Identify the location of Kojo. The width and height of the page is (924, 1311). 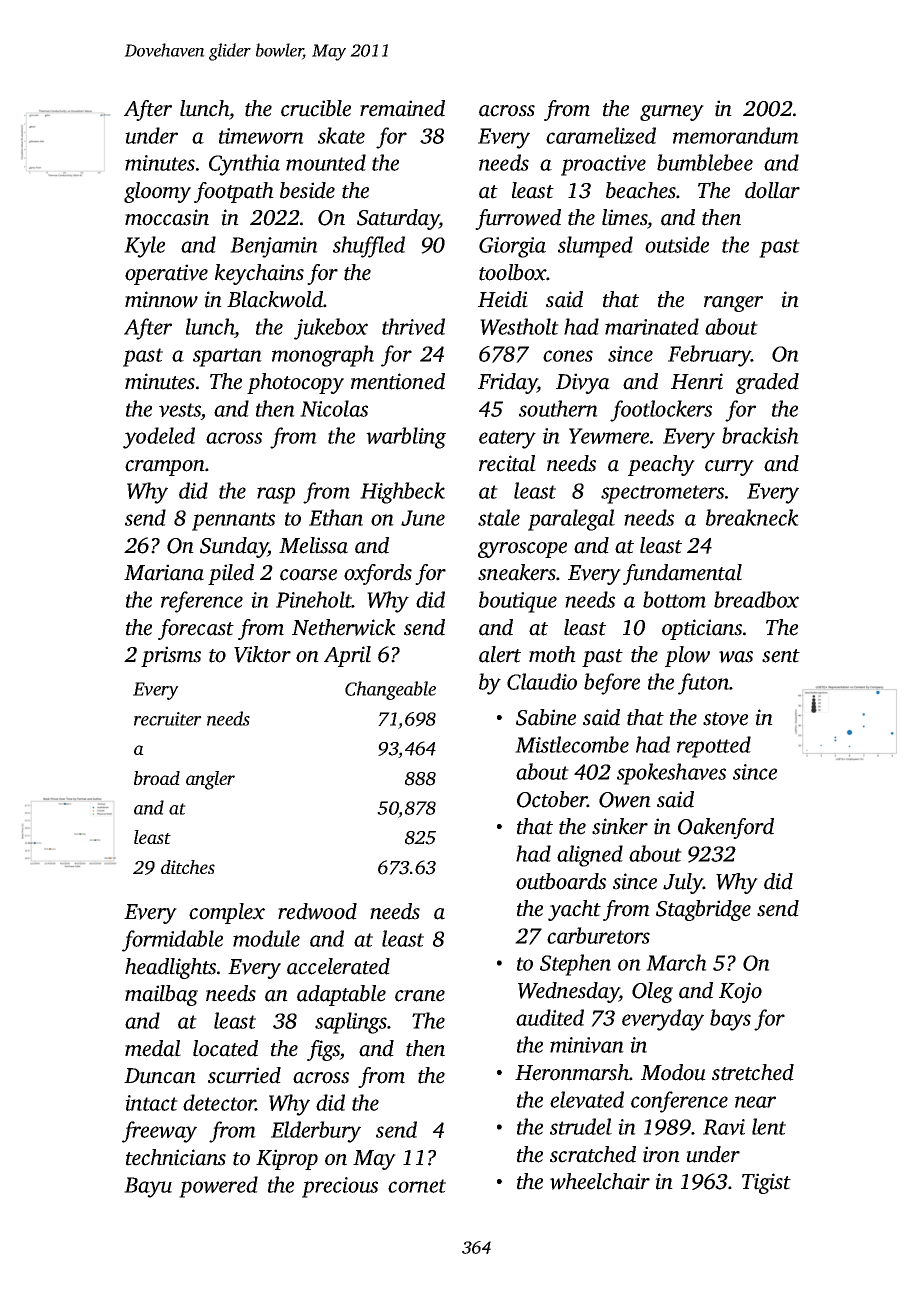
(740, 992).
